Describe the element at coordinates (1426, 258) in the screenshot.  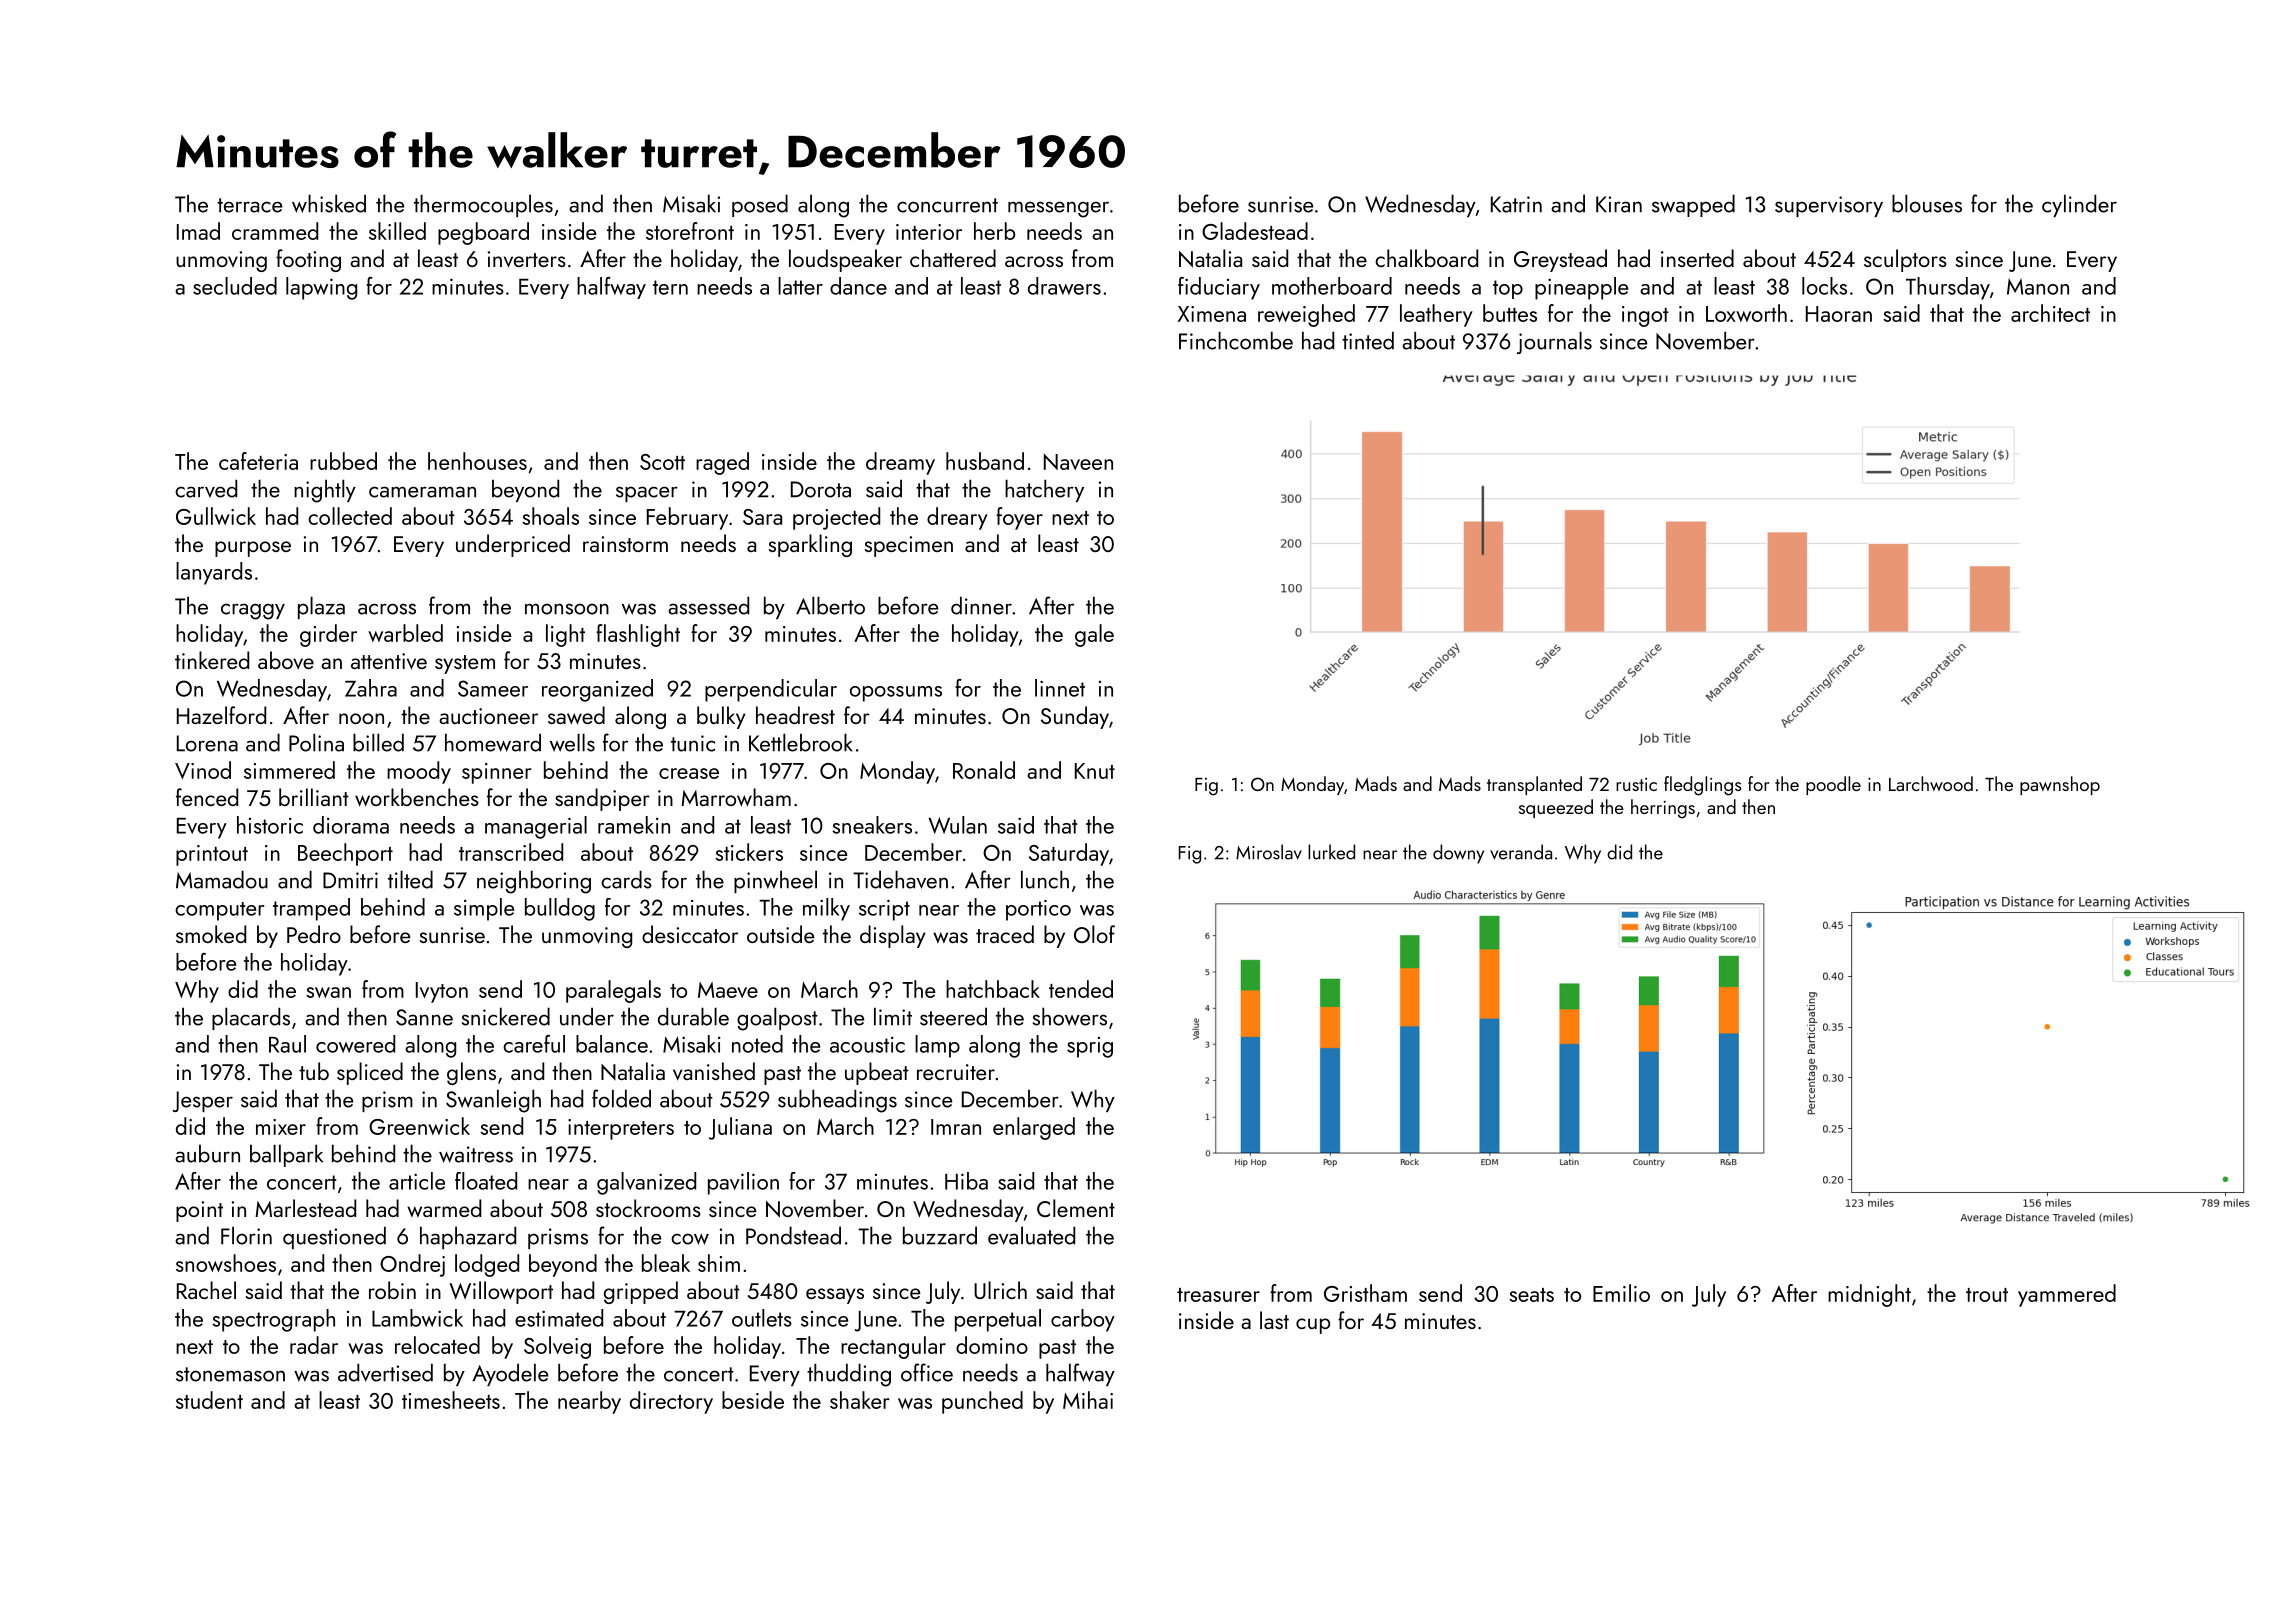
I see `chalkboard` at that location.
